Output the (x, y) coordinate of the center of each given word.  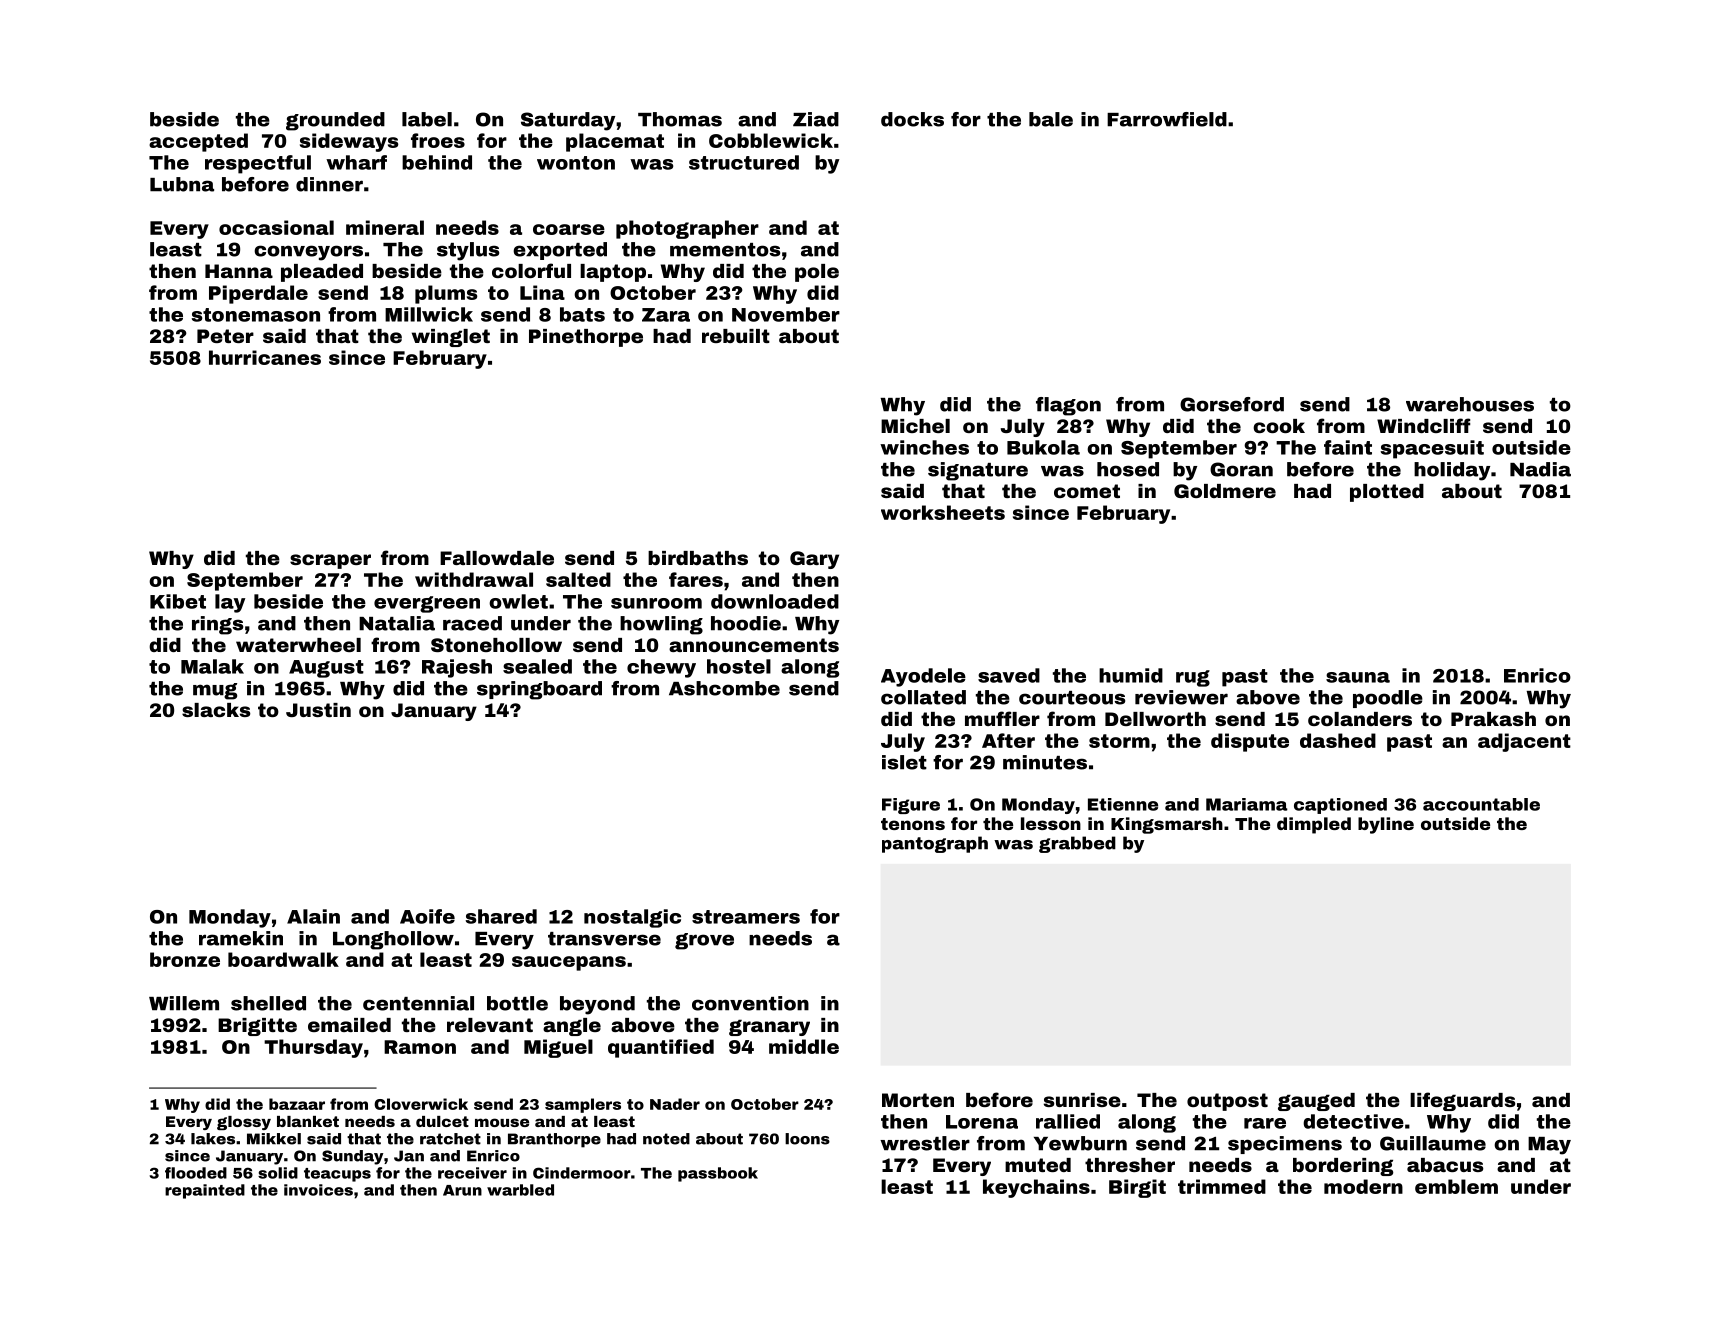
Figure (911, 806)
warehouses (1470, 404)
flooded (196, 1173)
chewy (661, 668)
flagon (1068, 406)
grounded (335, 121)
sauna (1358, 677)
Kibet (178, 601)
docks (912, 119)
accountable (1481, 804)
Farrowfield (1167, 119)
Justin (318, 710)
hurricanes (265, 357)
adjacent (1524, 742)
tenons (913, 824)
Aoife (427, 916)
